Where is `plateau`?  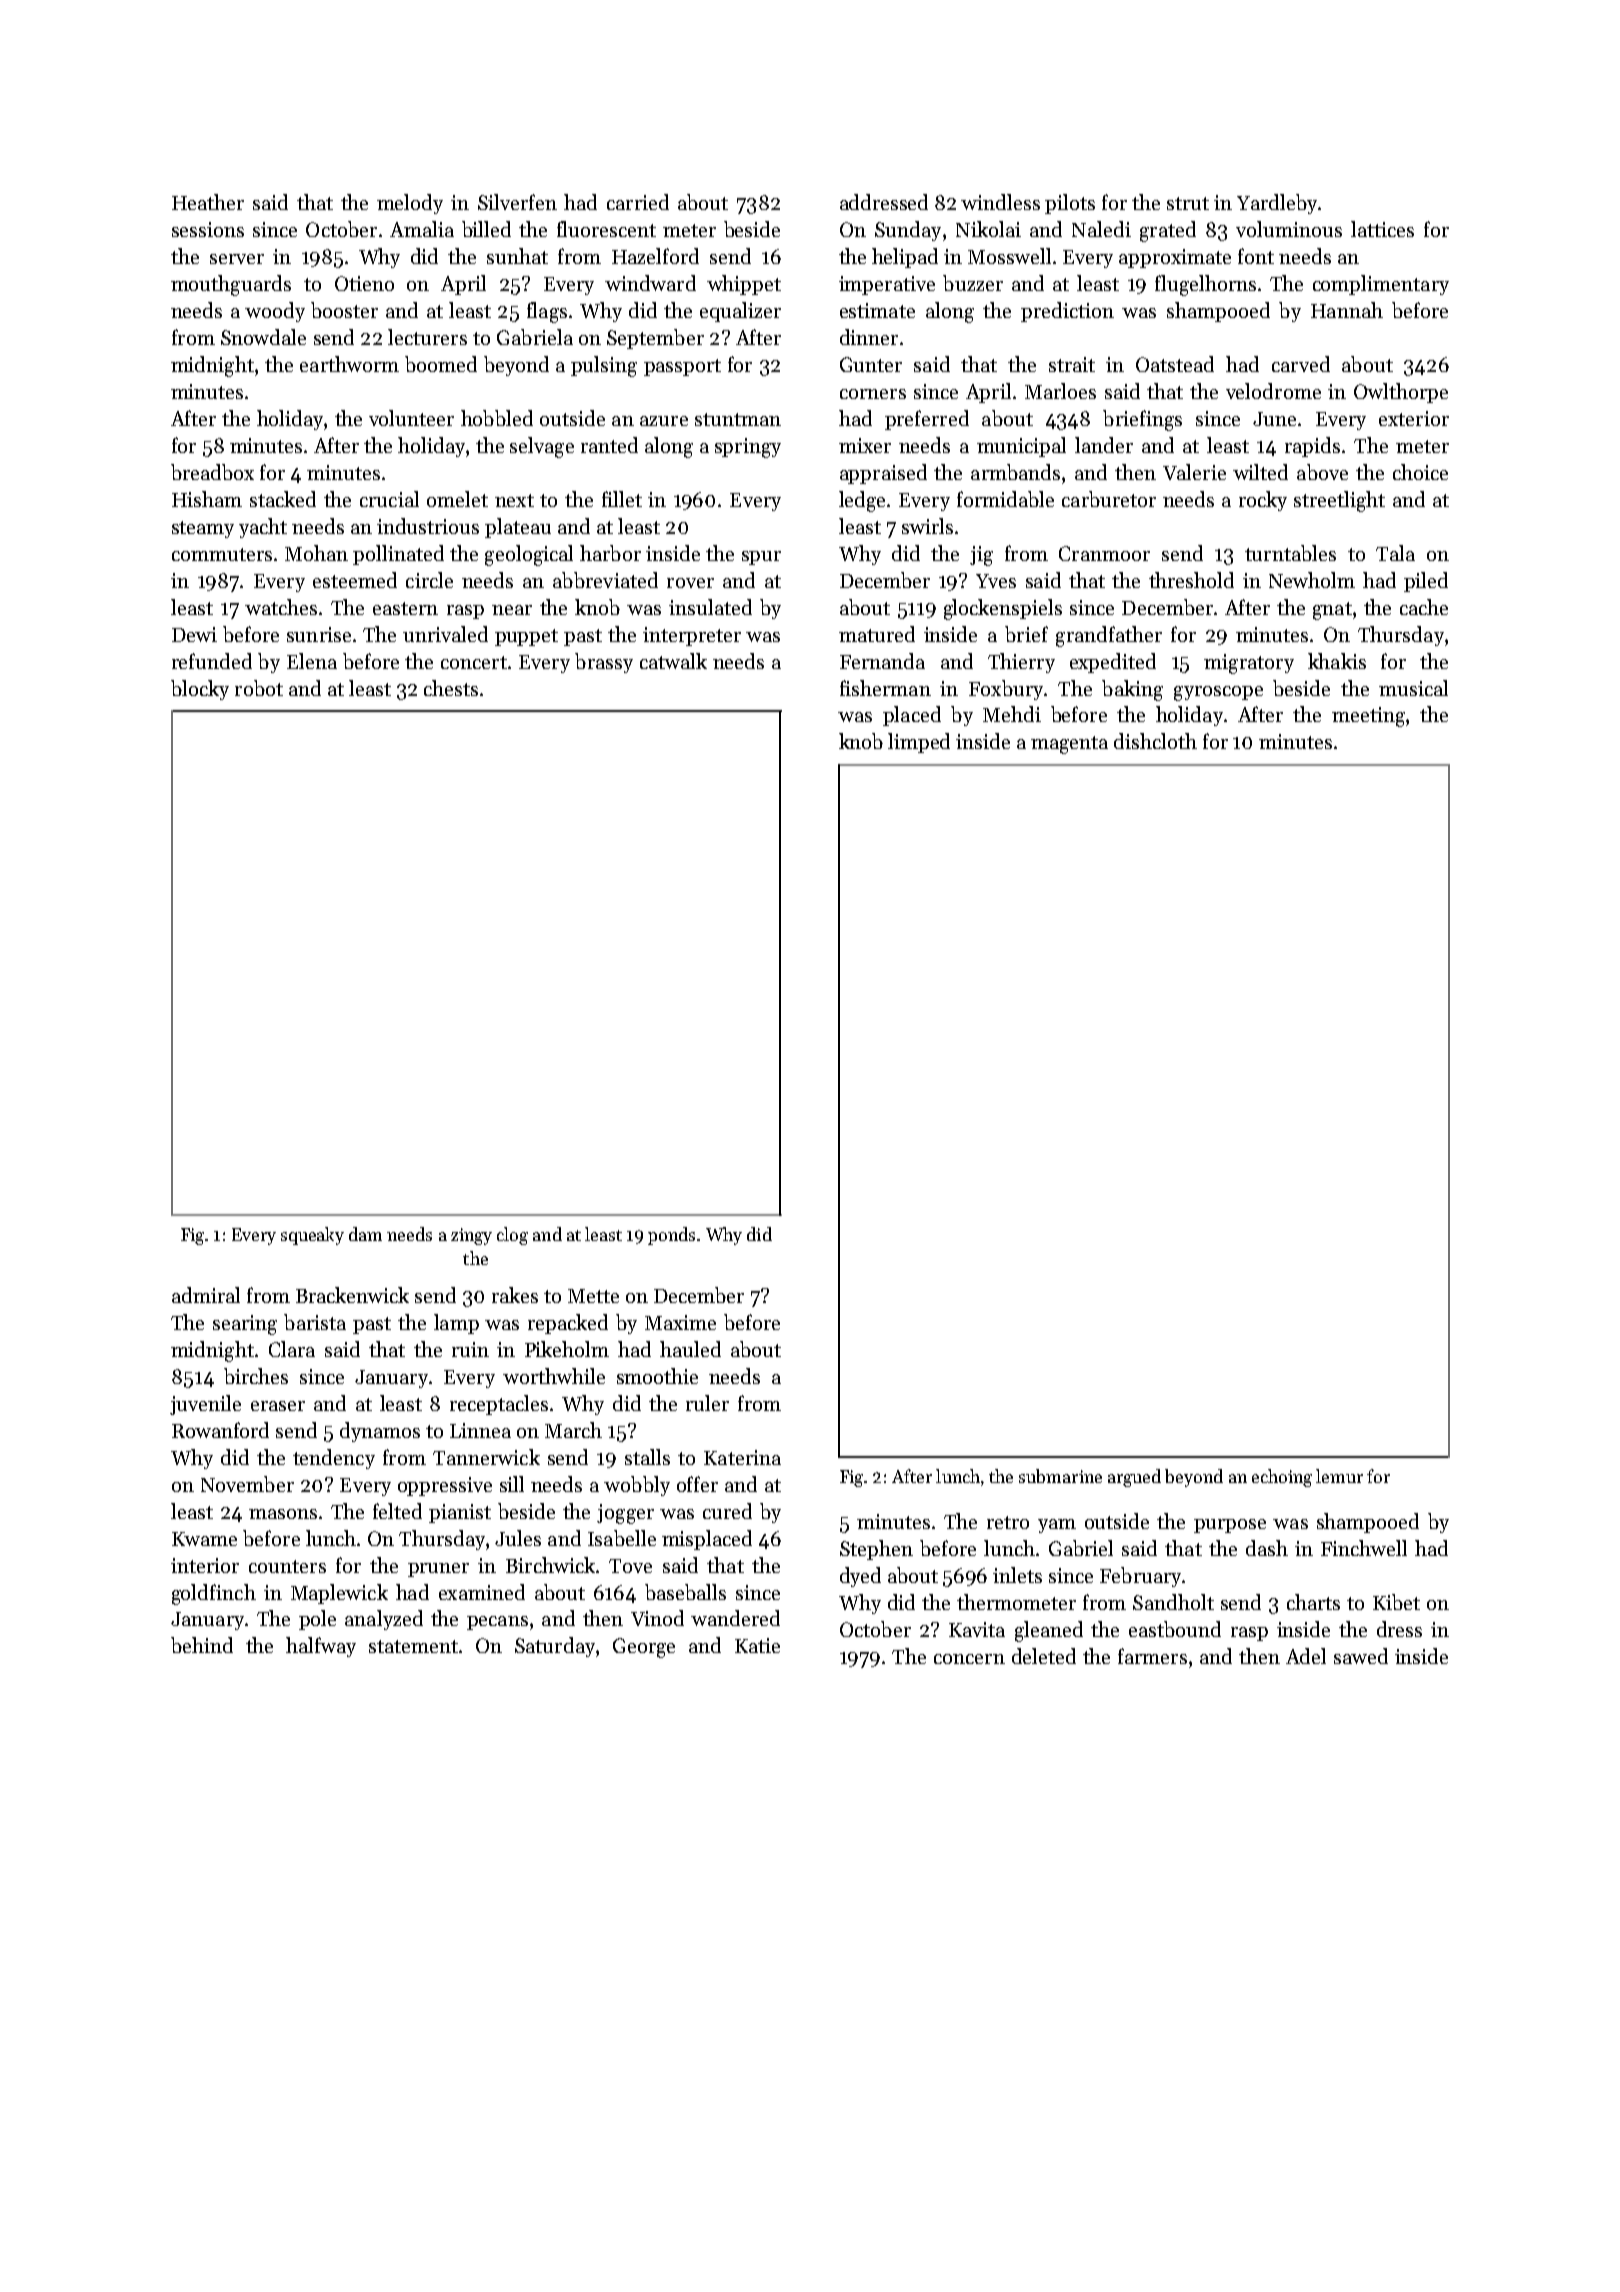 plateau is located at coordinates (518, 528).
